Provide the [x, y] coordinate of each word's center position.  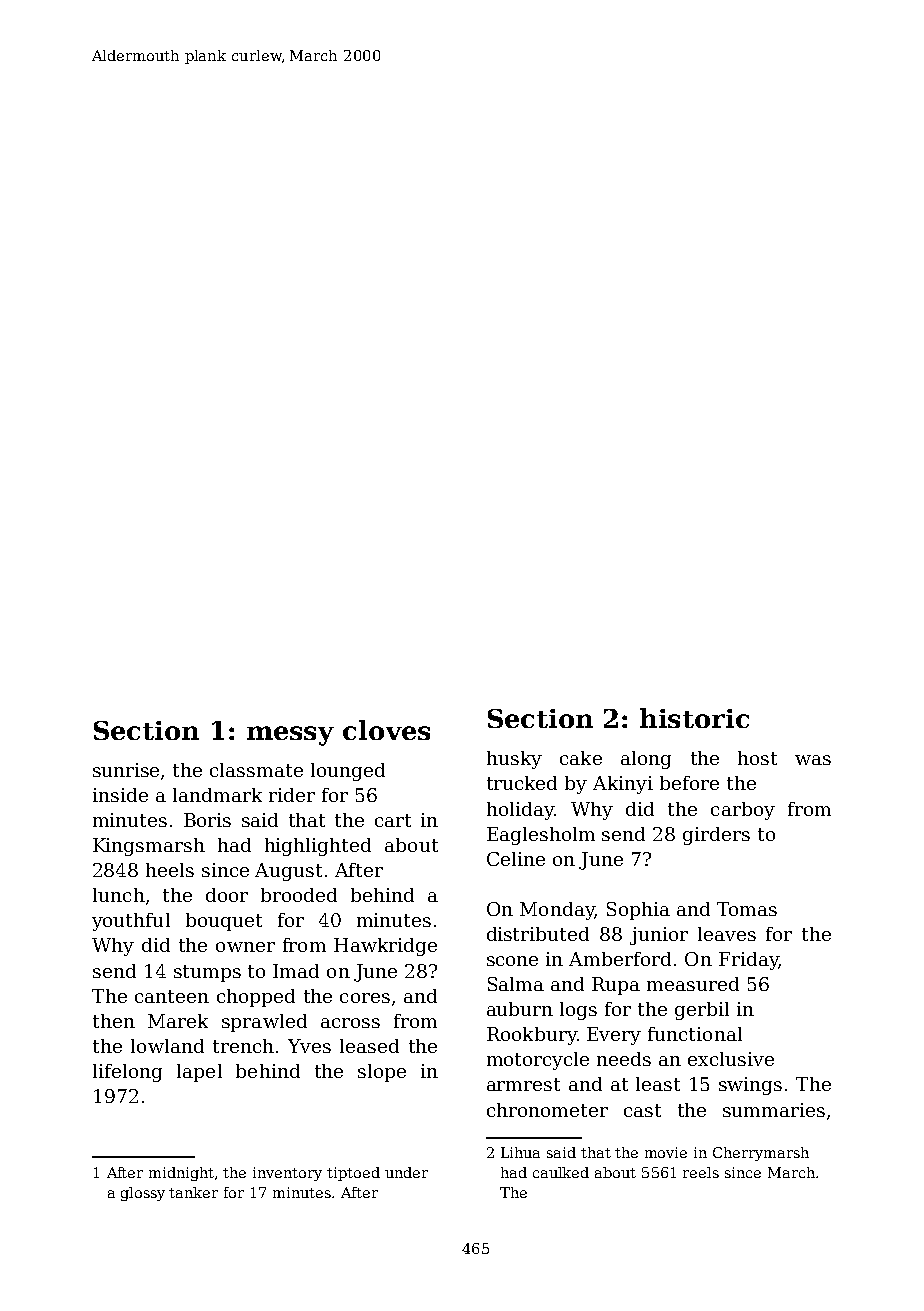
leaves [727, 934]
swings [750, 1086]
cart [393, 820]
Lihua [520, 1152]
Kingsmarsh [149, 847]
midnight [181, 1174]
